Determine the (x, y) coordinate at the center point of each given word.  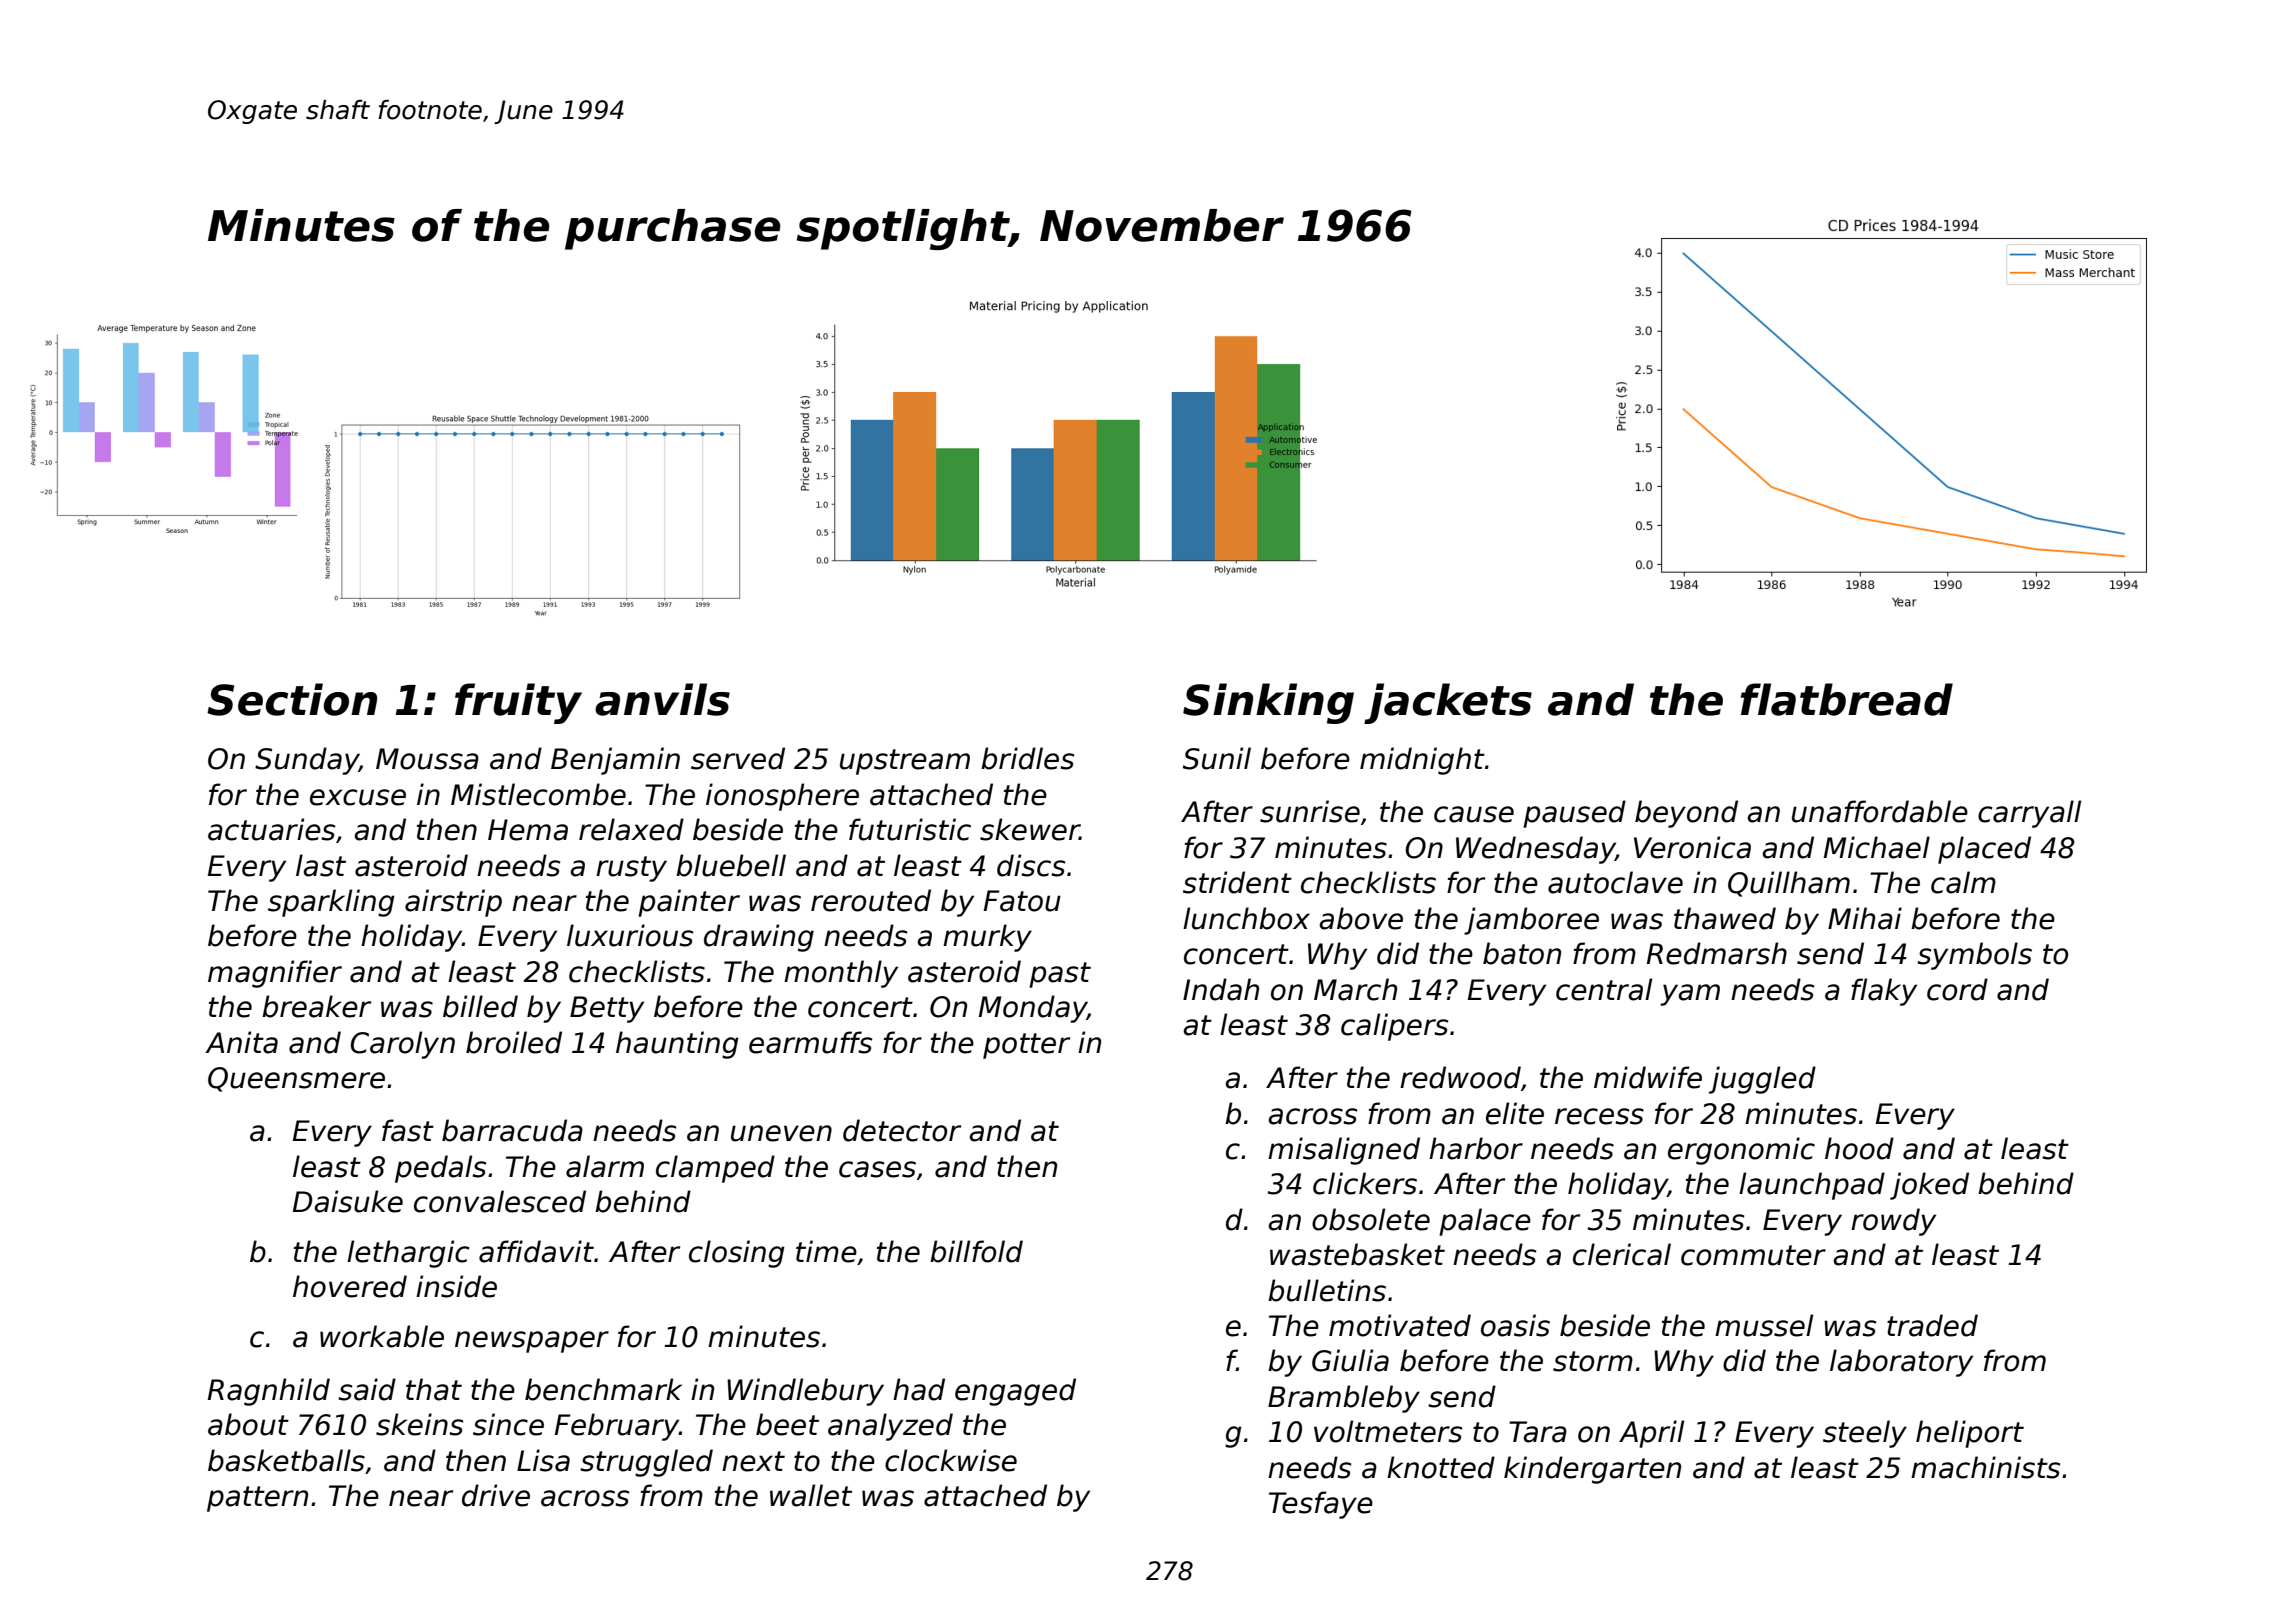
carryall (2029, 814)
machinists (1985, 1467)
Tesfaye (1321, 1505)
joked (1929, 1186)
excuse (358, 797)
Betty (607, 1009)
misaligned (1344, 1151)
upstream (905, 762)
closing (737, 1254)
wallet (811, 1495)
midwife (1648, 1077)
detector (902, 1130)
